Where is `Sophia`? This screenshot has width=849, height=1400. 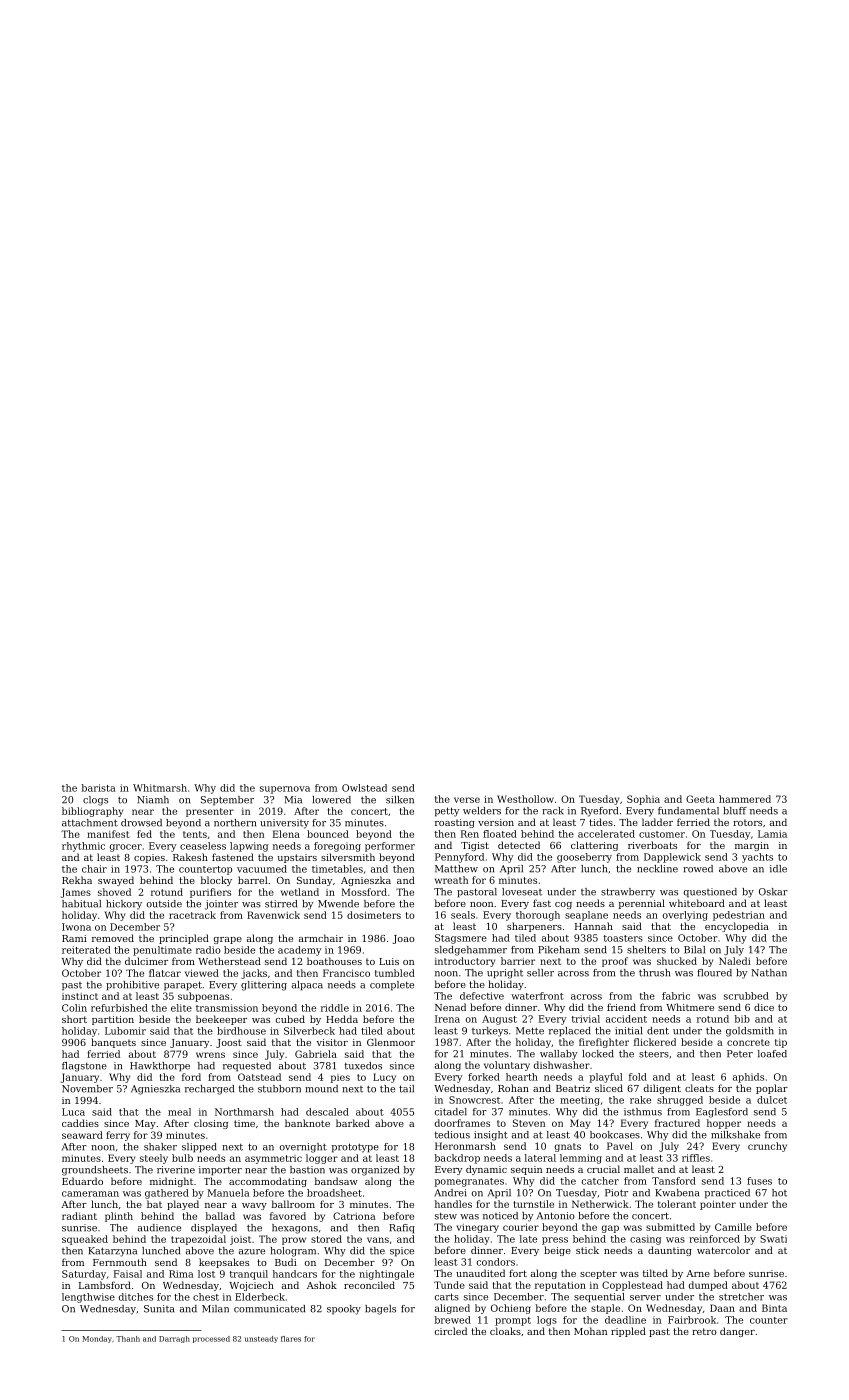
Sophia is located at coordinates (643, 800).
